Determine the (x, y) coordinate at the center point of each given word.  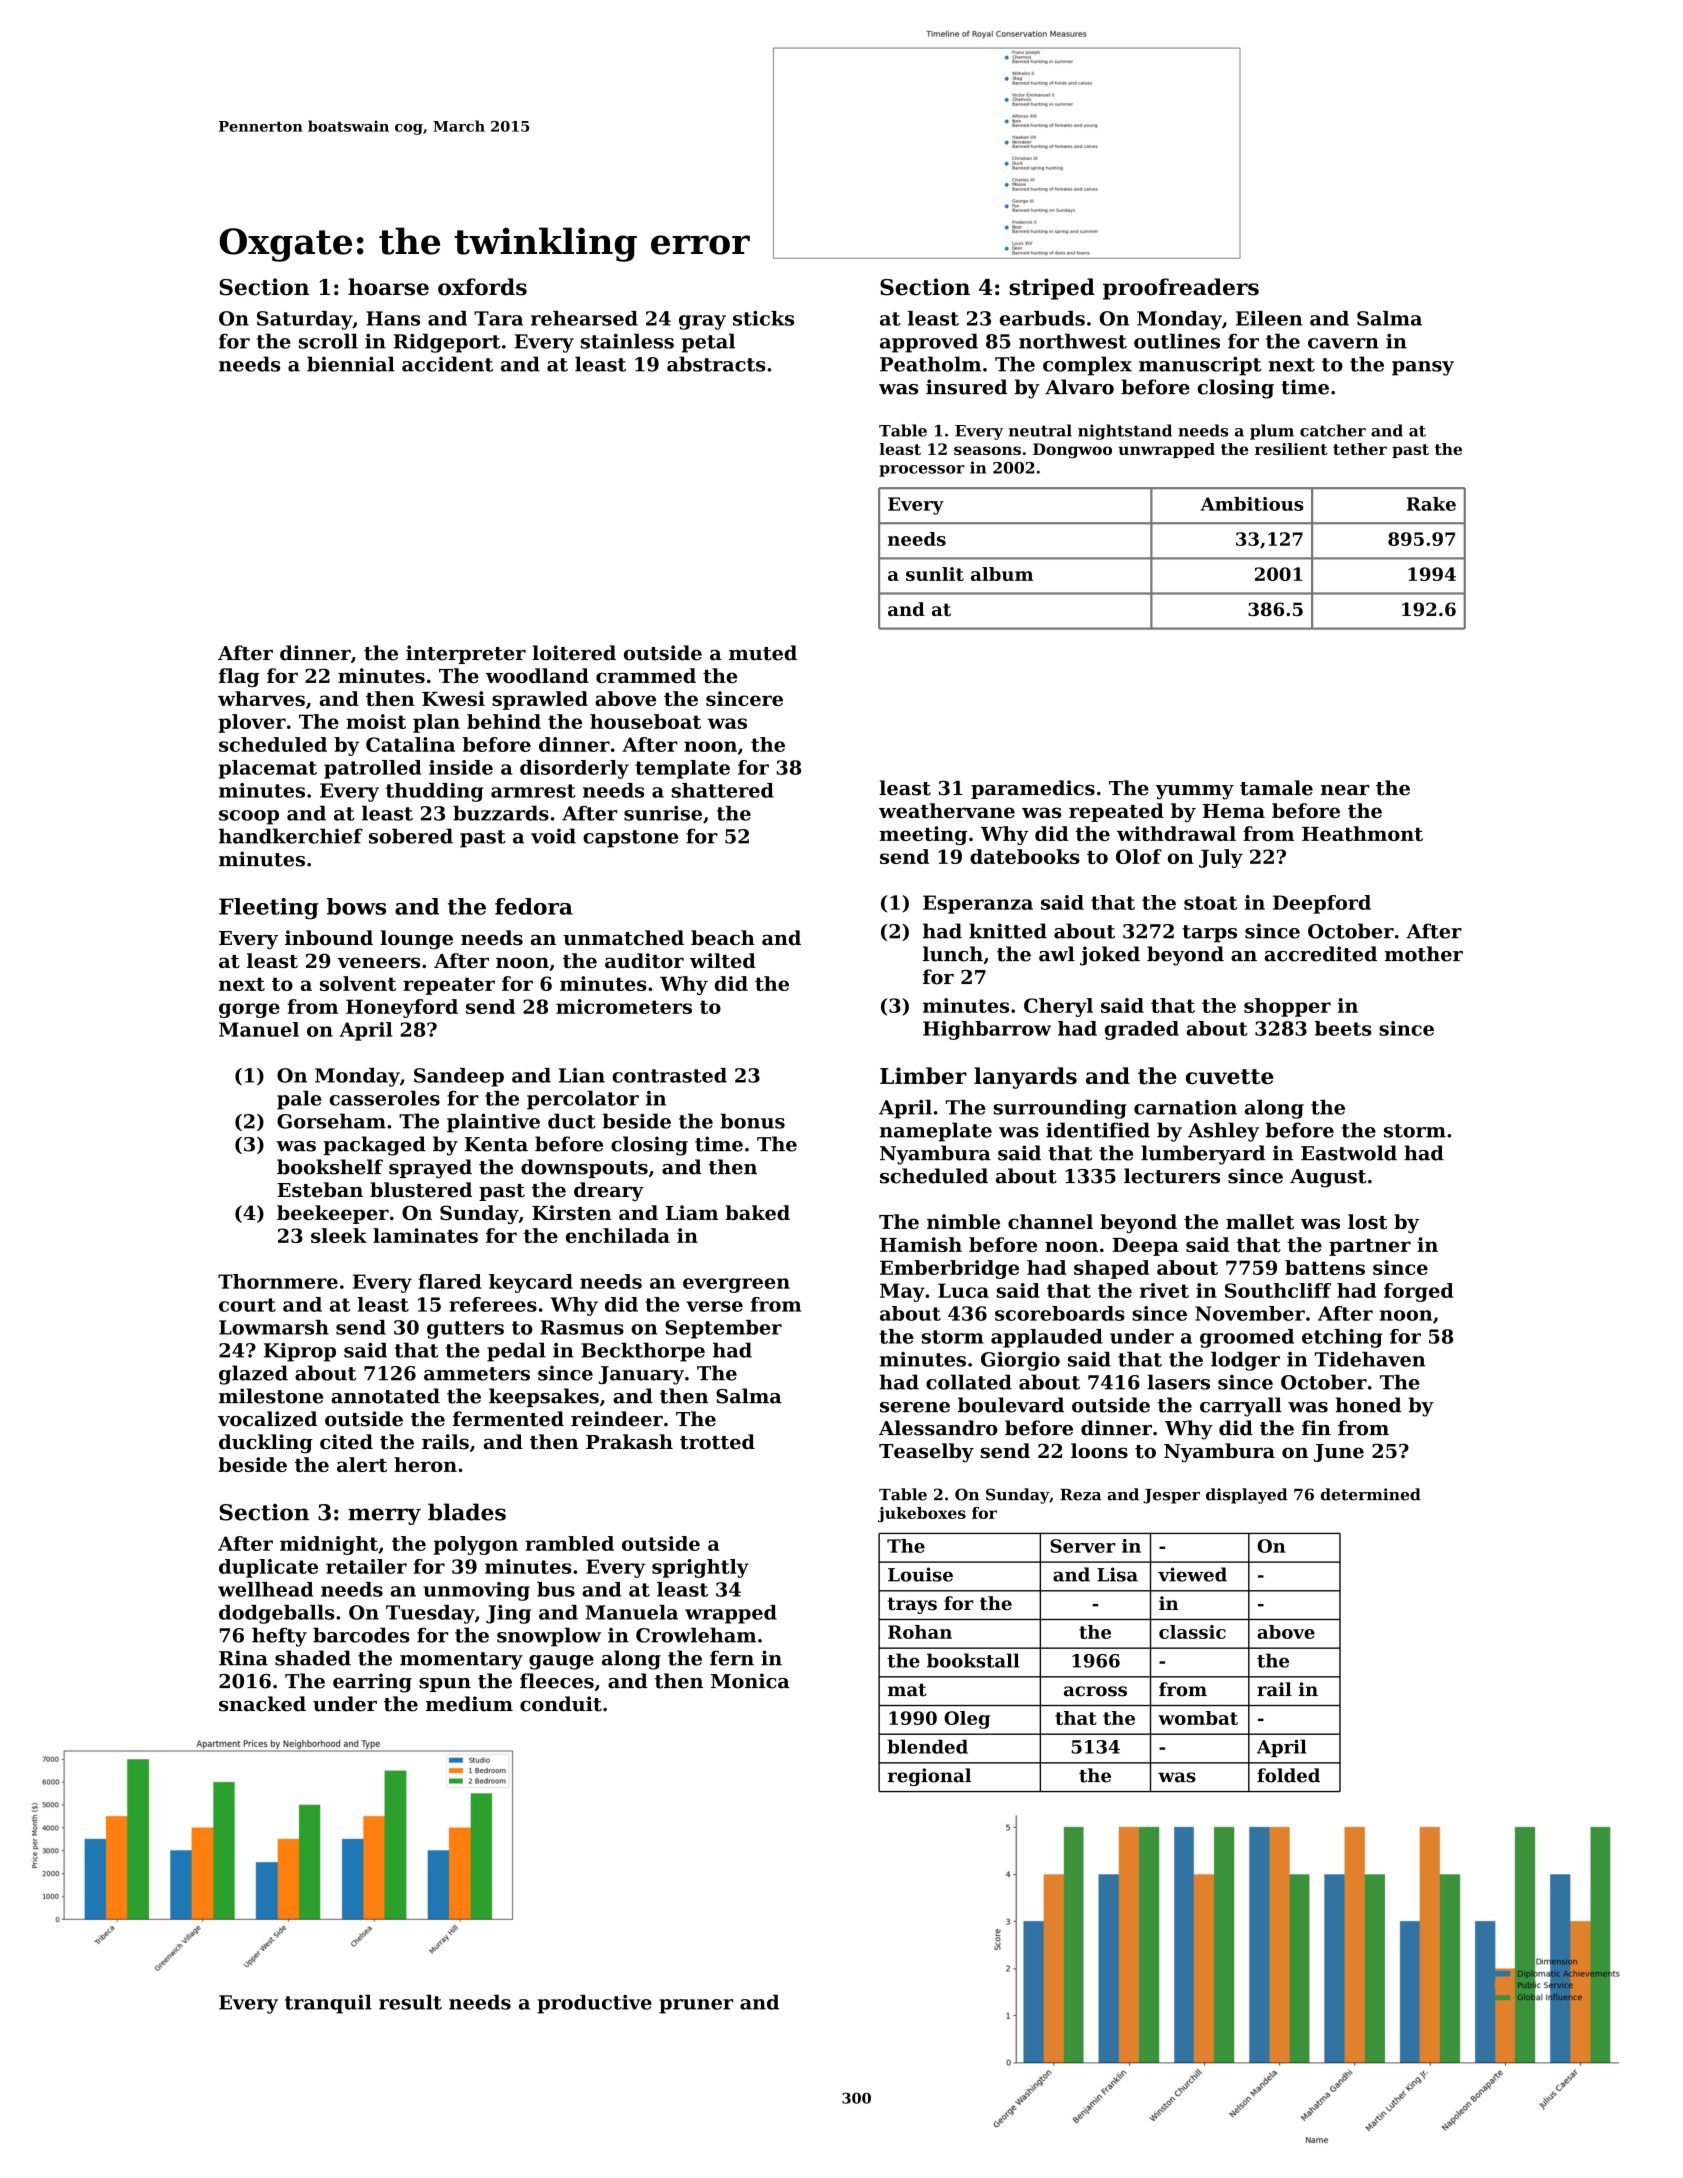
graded (1142, 1030)
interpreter (466, 654)
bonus (752, 1121)
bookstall (973, 1660)
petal (708, 343)
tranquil (328, 2004)
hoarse (388, 287)
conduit (561, 1704)
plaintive (493, 1123)
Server (1083, 1546)
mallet (1260, 1221)
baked (758, 1212)
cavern (1343, 343)
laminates (425, 1235)
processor (922, 471)
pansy (1423, 368)
